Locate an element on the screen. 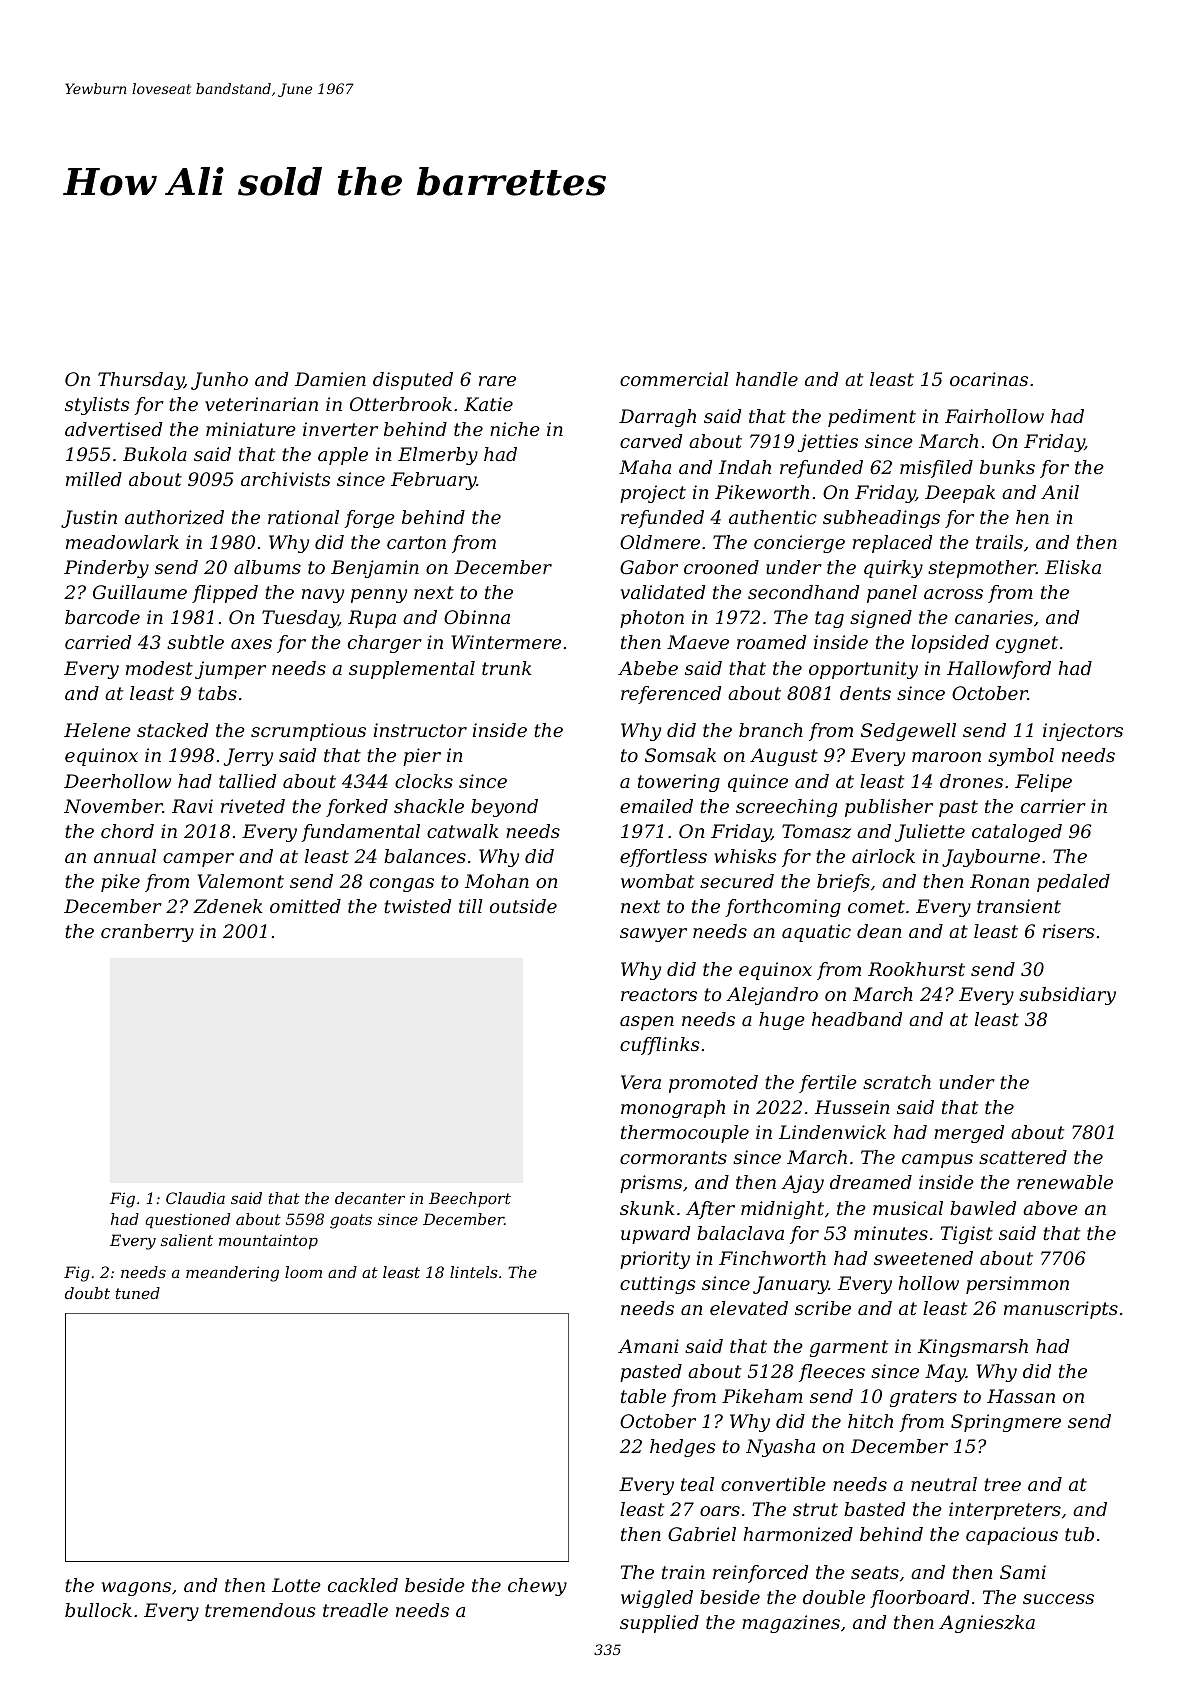 This screenshot has width=1189, height=1681. Anil is located at coordinates (1060, 492).
